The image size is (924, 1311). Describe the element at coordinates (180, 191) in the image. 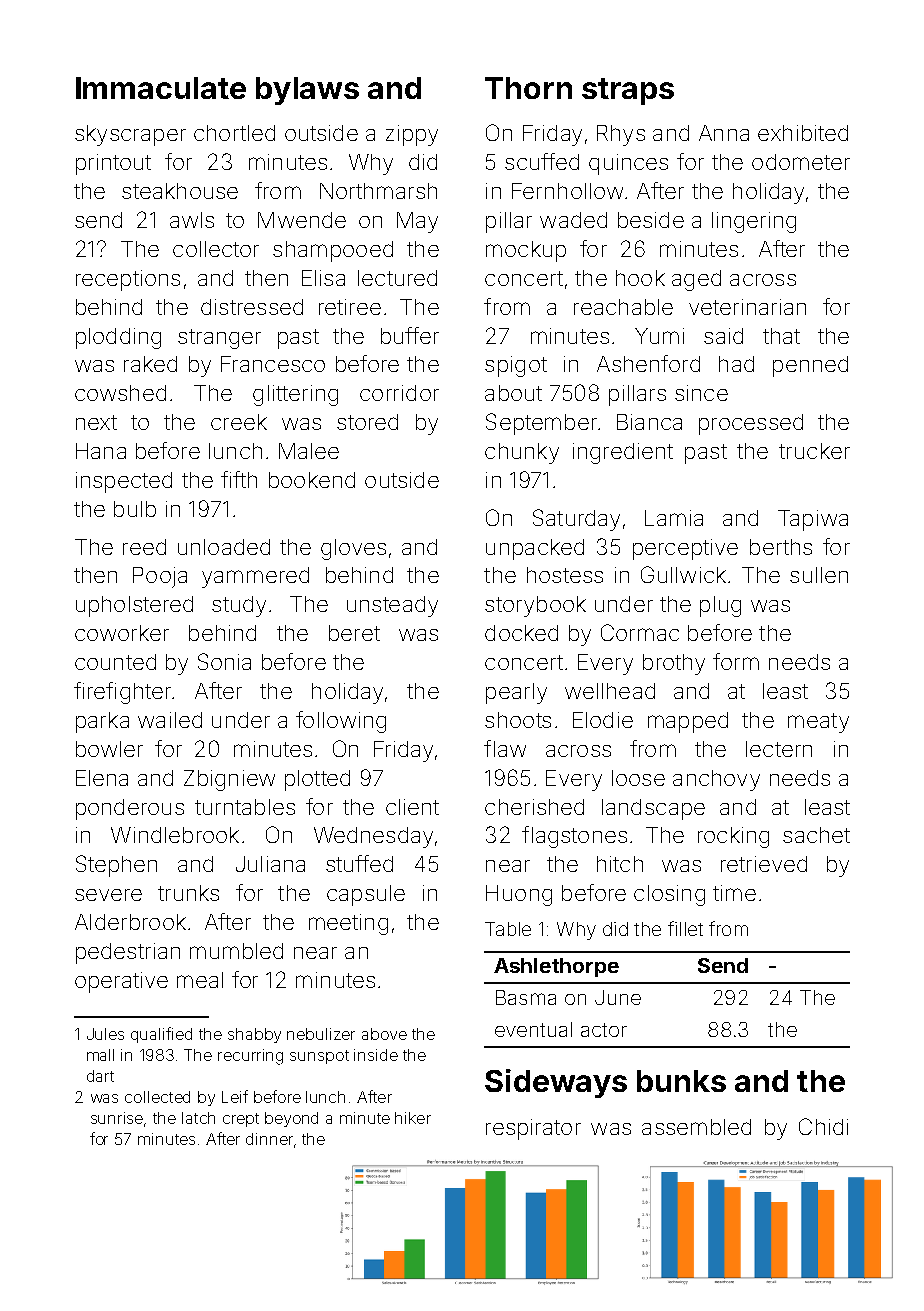

I see `steakhouse` at that location.
